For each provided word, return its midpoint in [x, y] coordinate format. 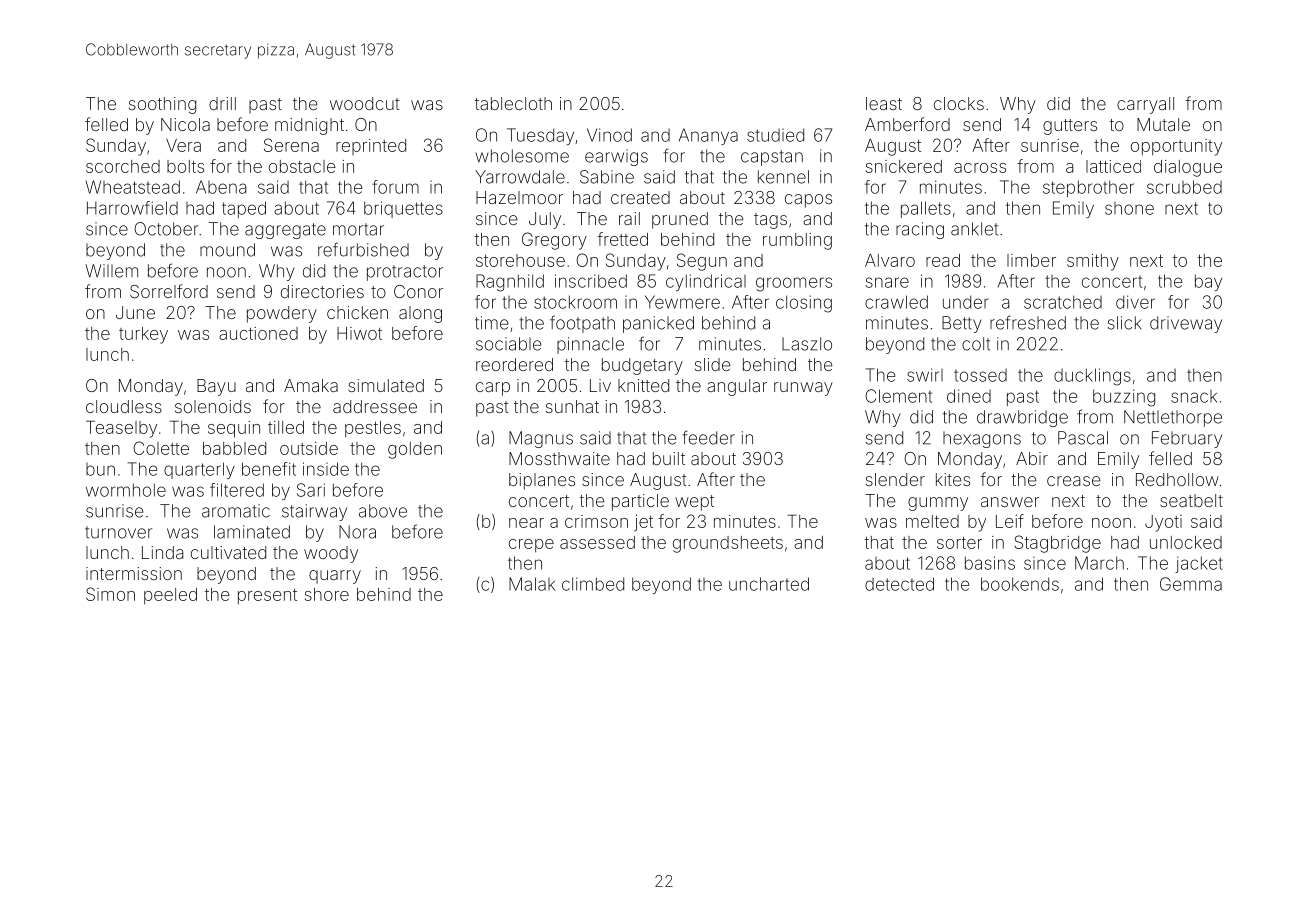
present [267, 597]
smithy [1093, 262]
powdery [282, 314]
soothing [162, 105]
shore [327, 594]
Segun [702, 262]
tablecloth [513, 103]
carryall [1145, 105]
